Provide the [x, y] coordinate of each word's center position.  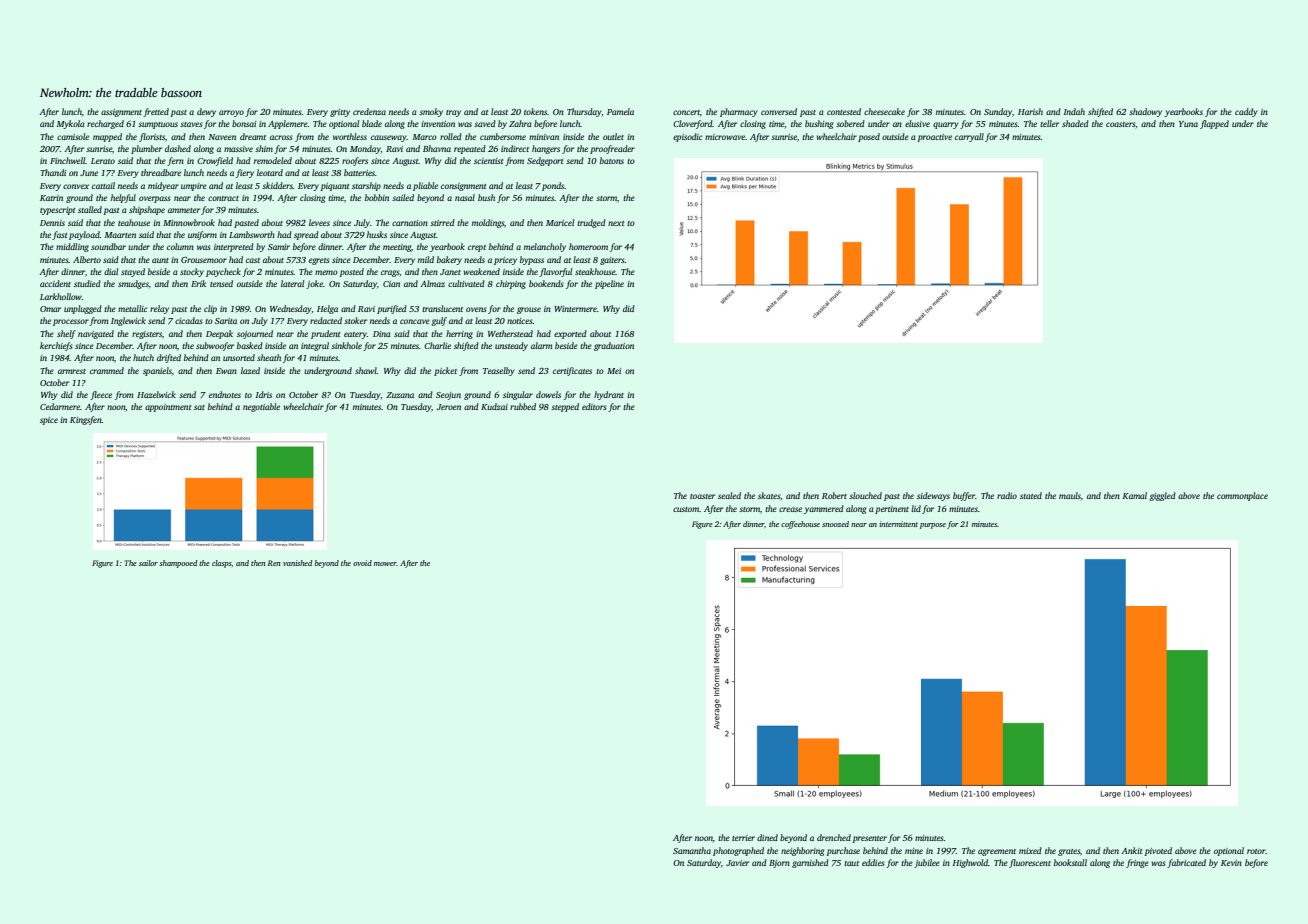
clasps [221, 564]
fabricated [1186, 863]
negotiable [261, 407]
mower [385, 564]
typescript [57, 211]
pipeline [609, 284]
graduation [614, 346]
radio [1007, 495]
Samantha [692, 850]
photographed [738, 851]
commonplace [1242, 496]
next [616, 223]
